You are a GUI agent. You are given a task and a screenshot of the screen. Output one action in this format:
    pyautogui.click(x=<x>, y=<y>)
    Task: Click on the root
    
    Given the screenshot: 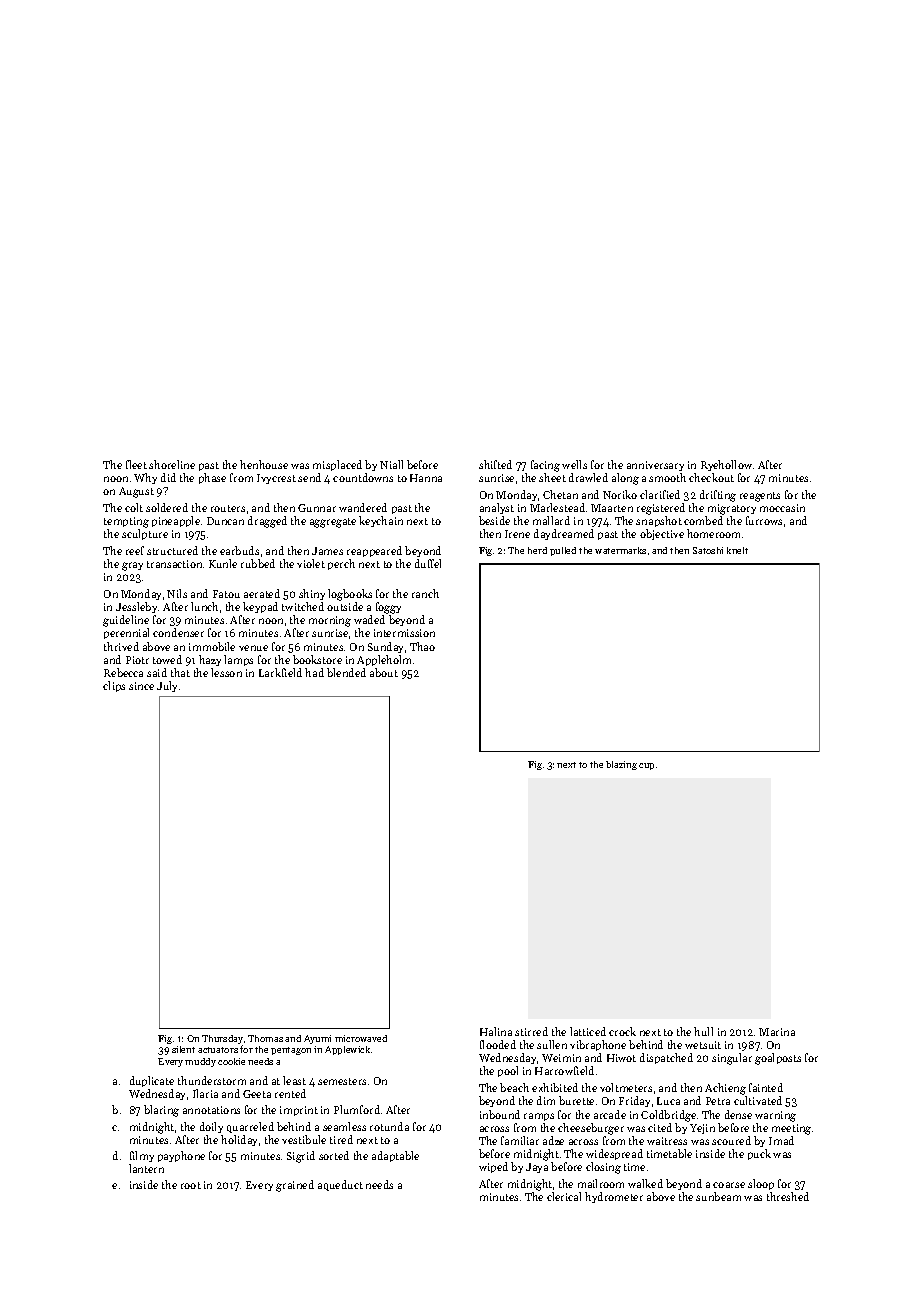 What is the action you would take?
    pyautogui.click(x=191, y=1185)
